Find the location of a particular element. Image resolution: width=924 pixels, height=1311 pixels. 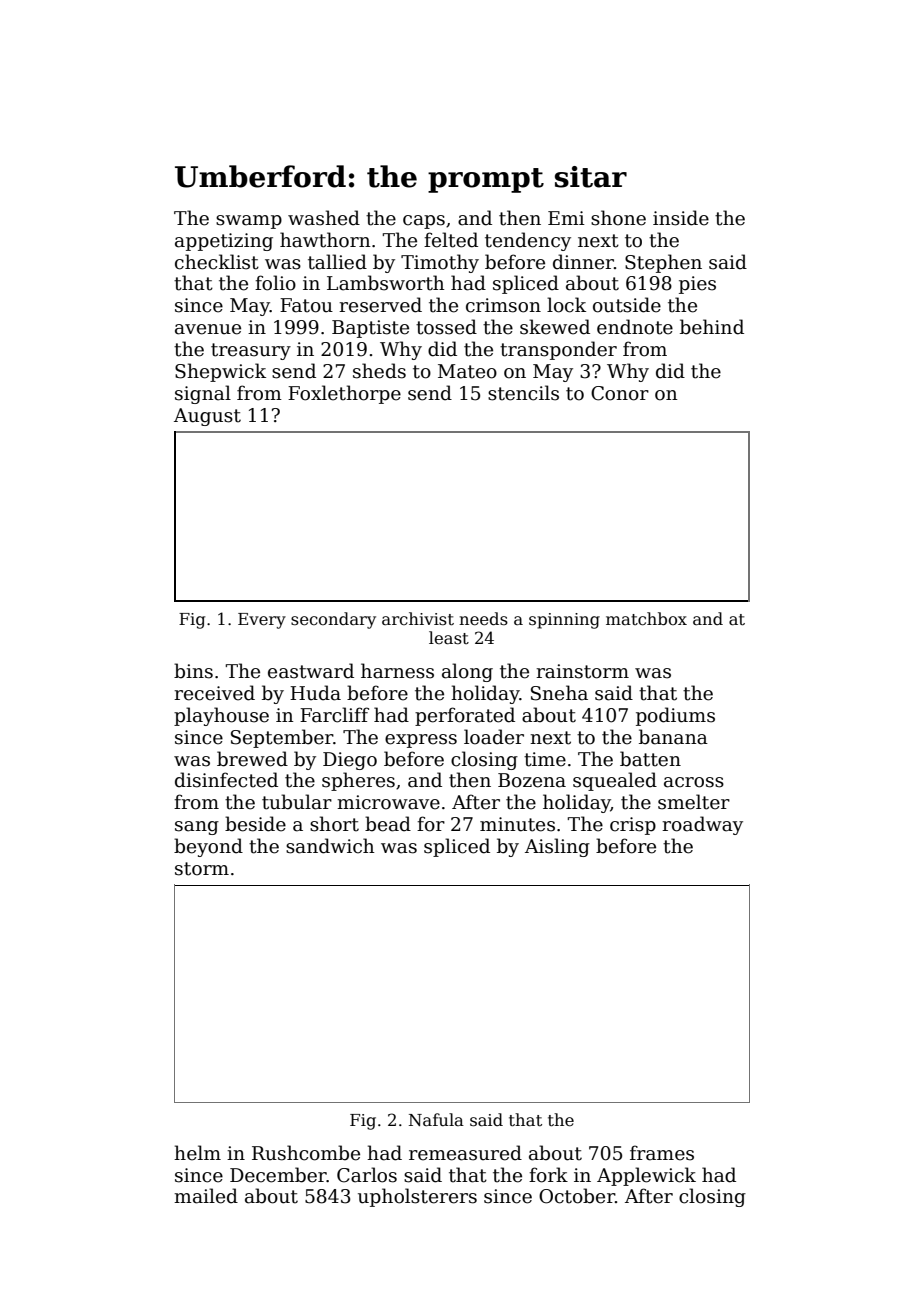

archivist is located at coordinates (418, 619).
